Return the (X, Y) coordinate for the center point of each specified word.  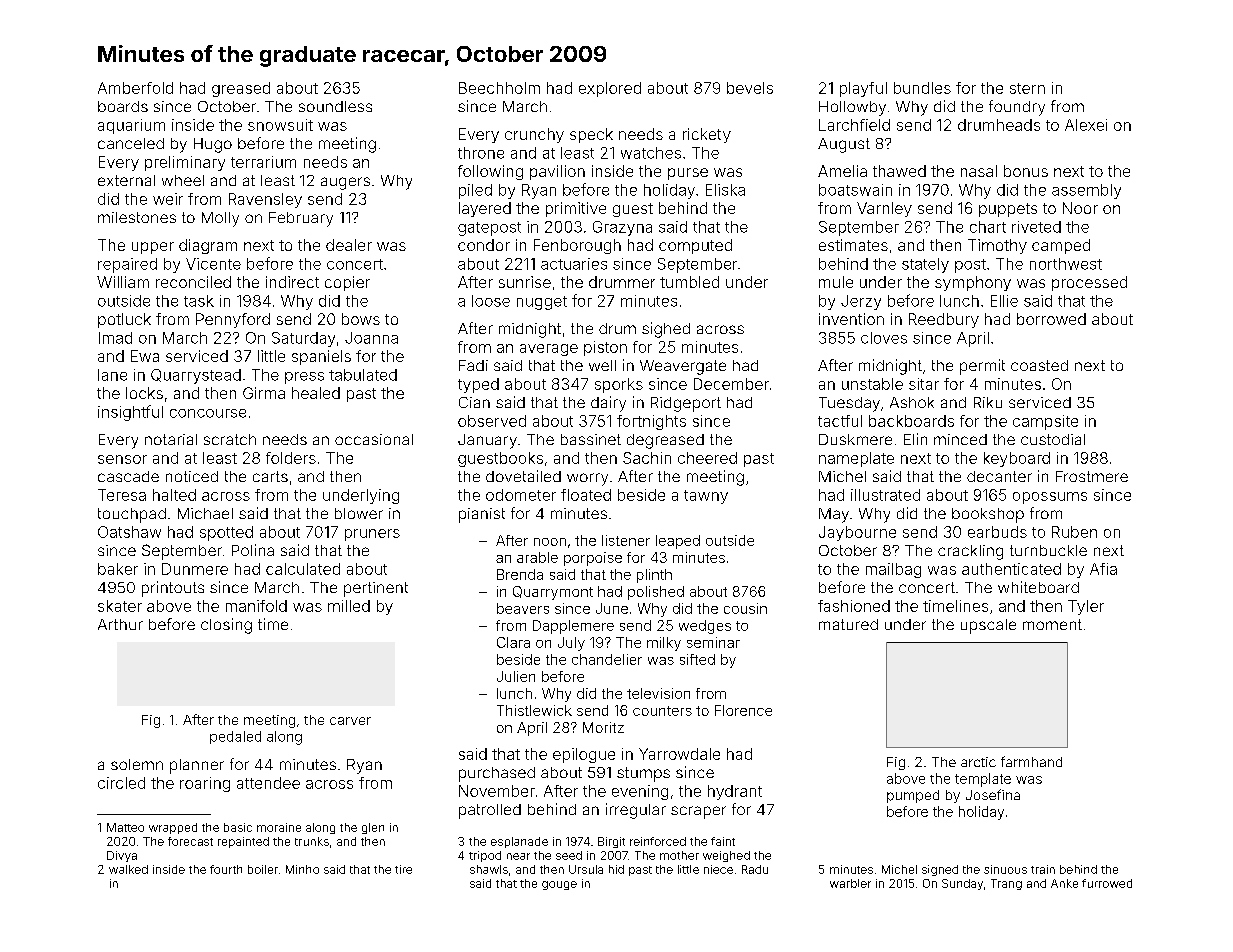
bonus (1026, 171)
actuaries (574, 264)
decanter (999, 476)
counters (662, 711)
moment (1052, 624)
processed (1089, 283)
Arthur (120, 624)
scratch (230, 439)
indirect (292, 282)
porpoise (593, 559)
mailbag (893, 570)
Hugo (213, 145)
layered (485, 209)
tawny (706, 497)
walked (128, 869)
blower (359, 513)
